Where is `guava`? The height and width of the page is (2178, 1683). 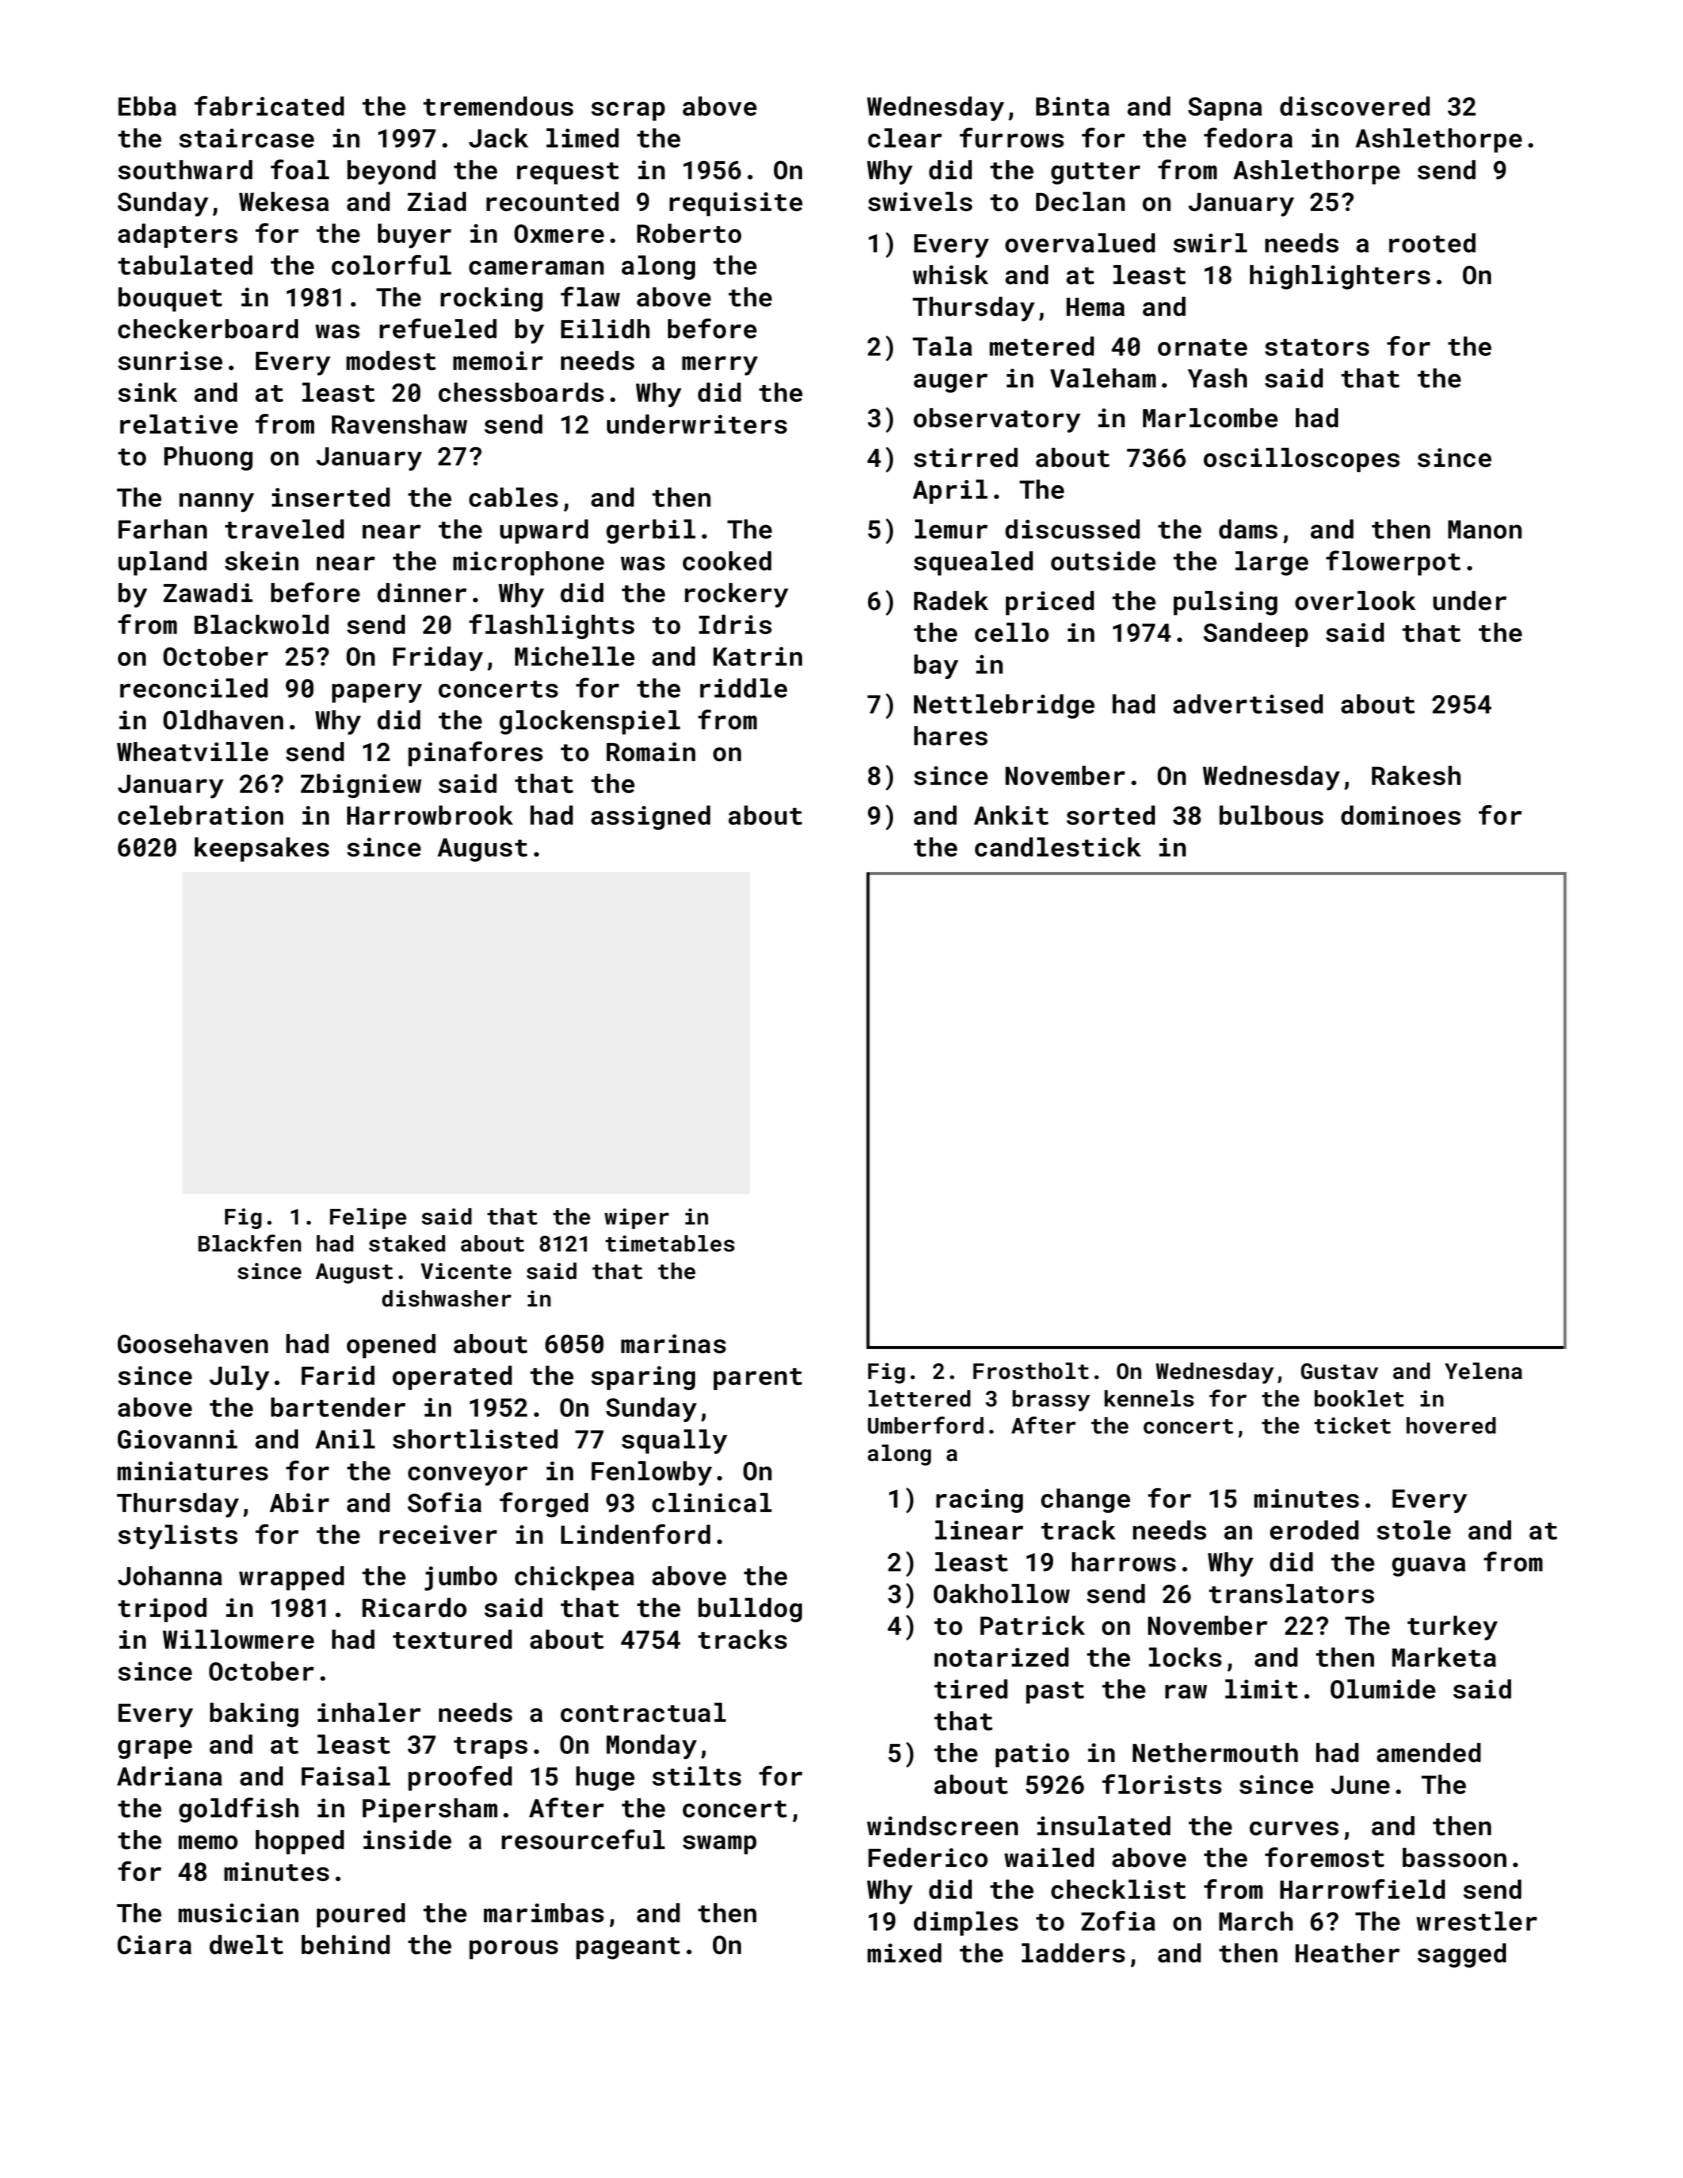
guava is located at coordinates (1429, 1567).
